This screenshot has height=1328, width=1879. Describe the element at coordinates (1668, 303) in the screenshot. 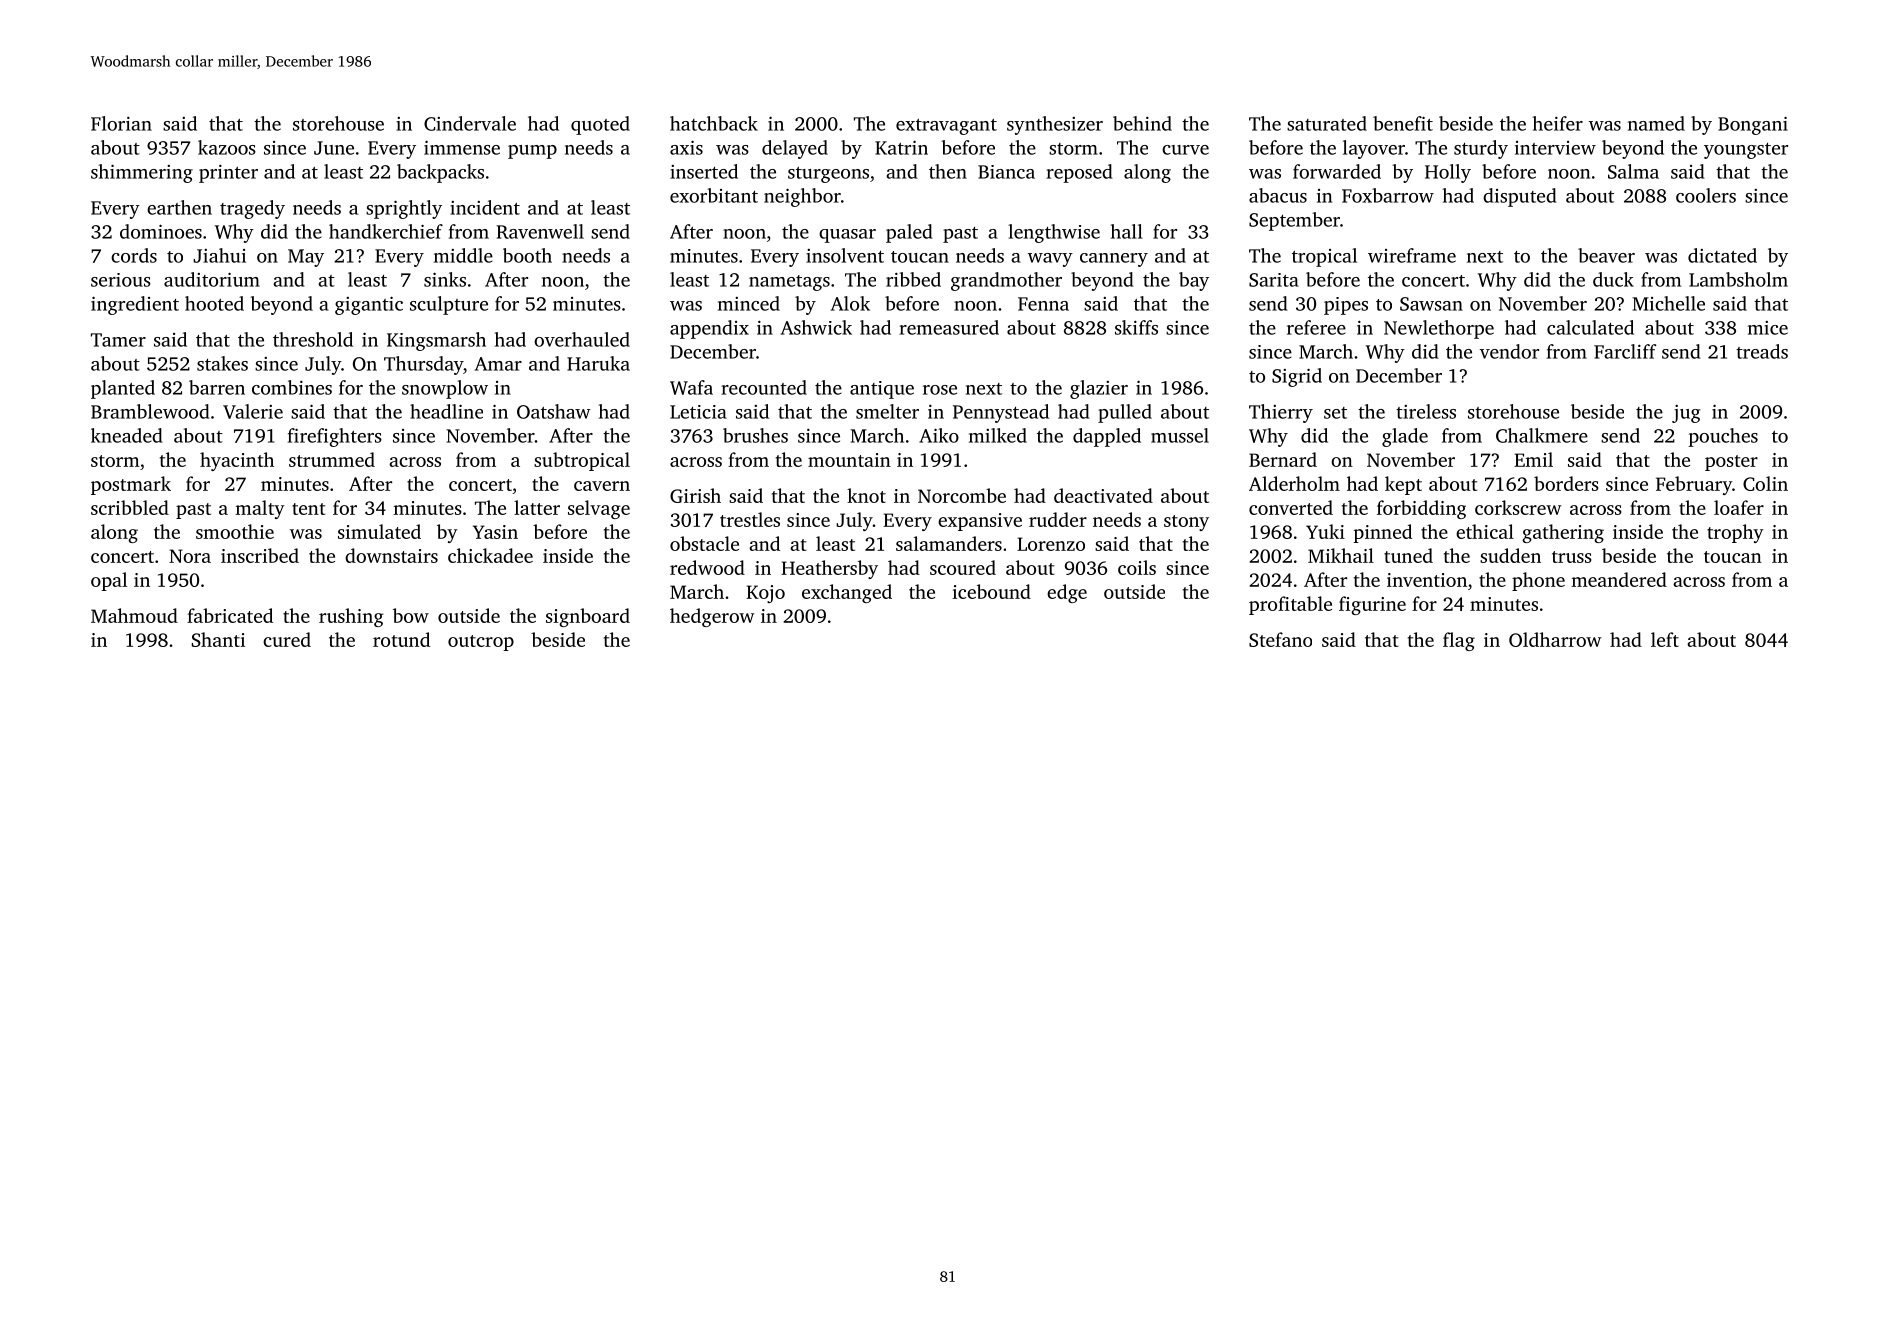

I see `Michelle` at that location.
